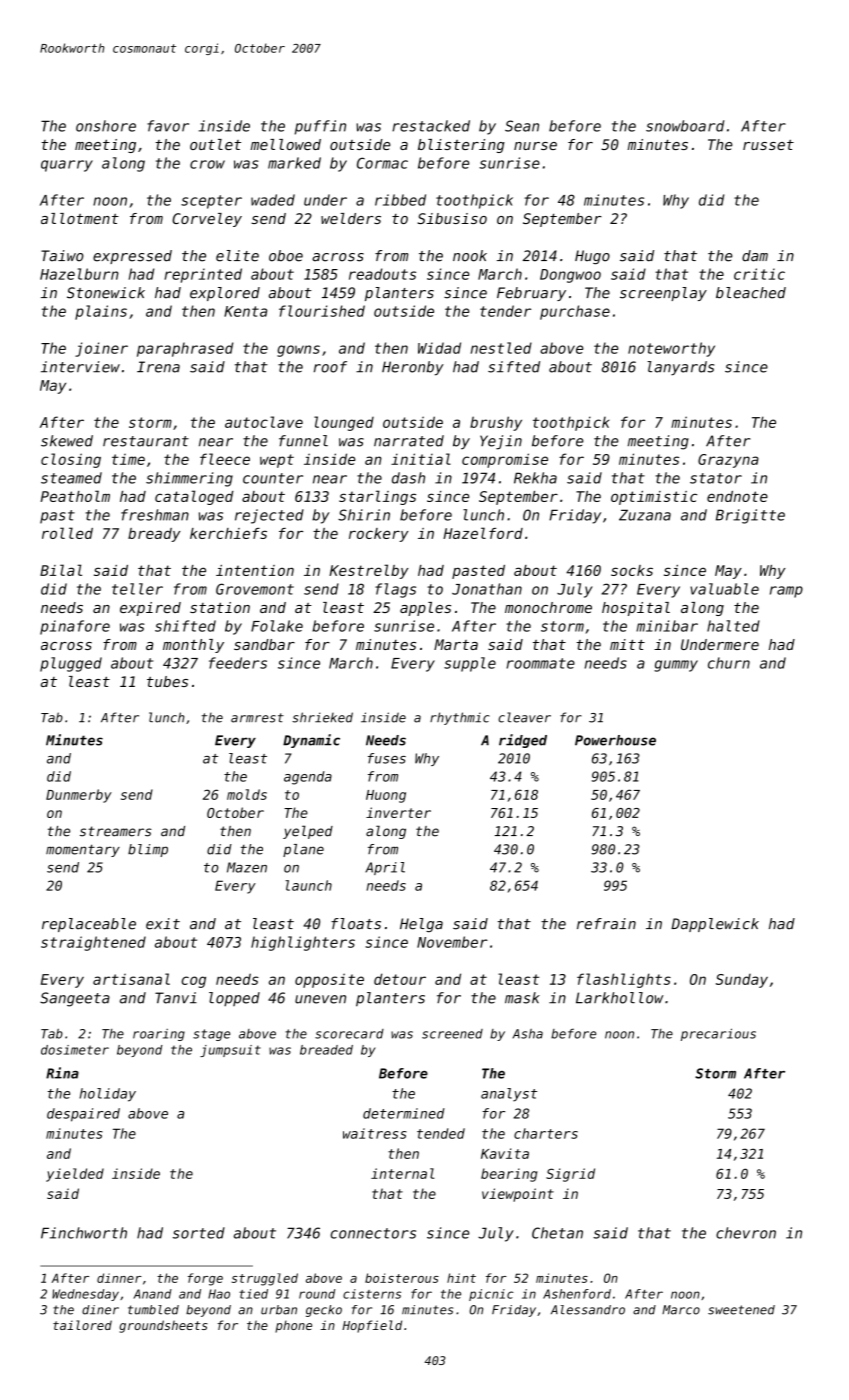  Describe the element at coordinates (768, 145) in the document. I see `russet` at that location.
